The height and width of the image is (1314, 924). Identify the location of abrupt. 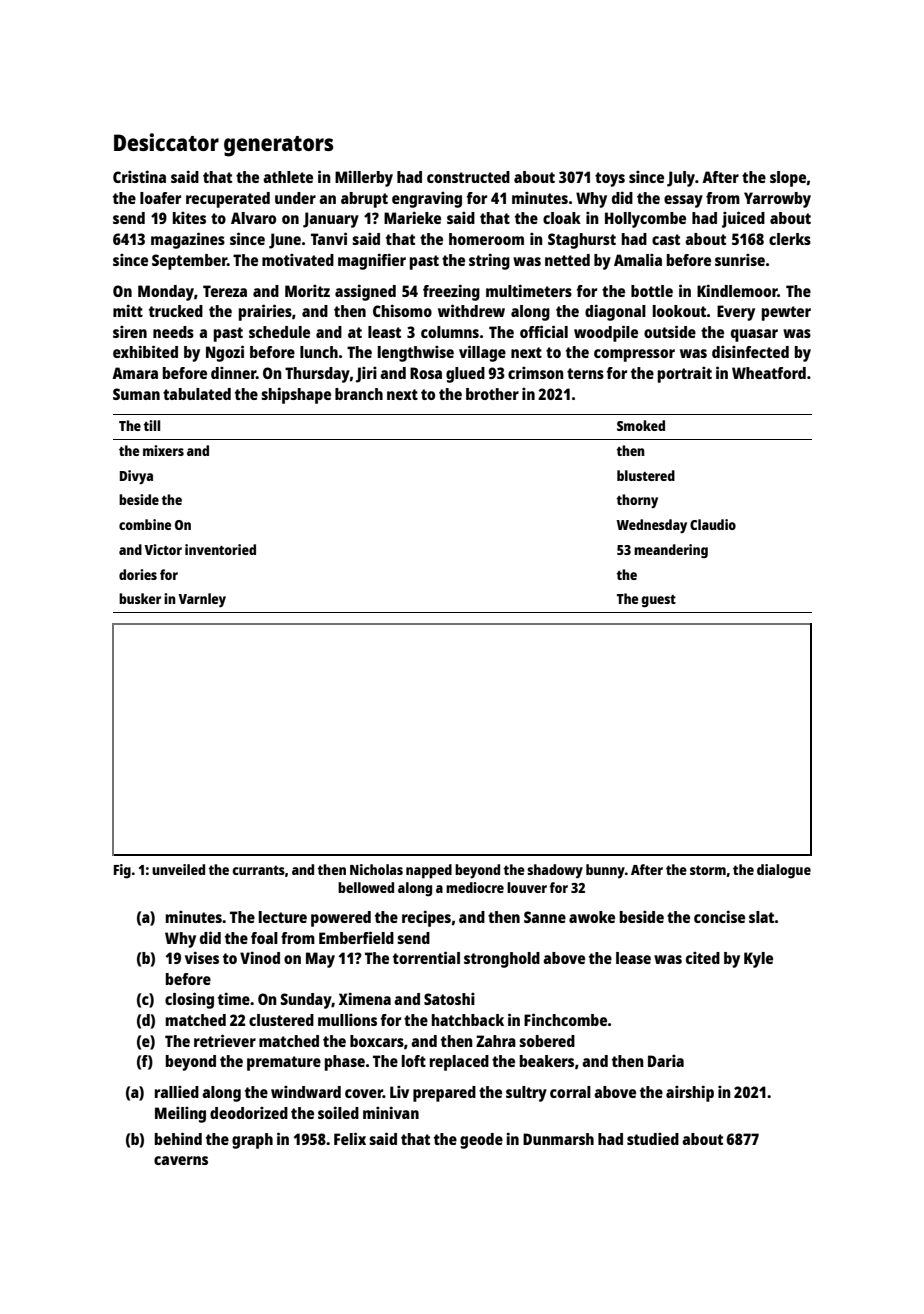
(364, 200).
